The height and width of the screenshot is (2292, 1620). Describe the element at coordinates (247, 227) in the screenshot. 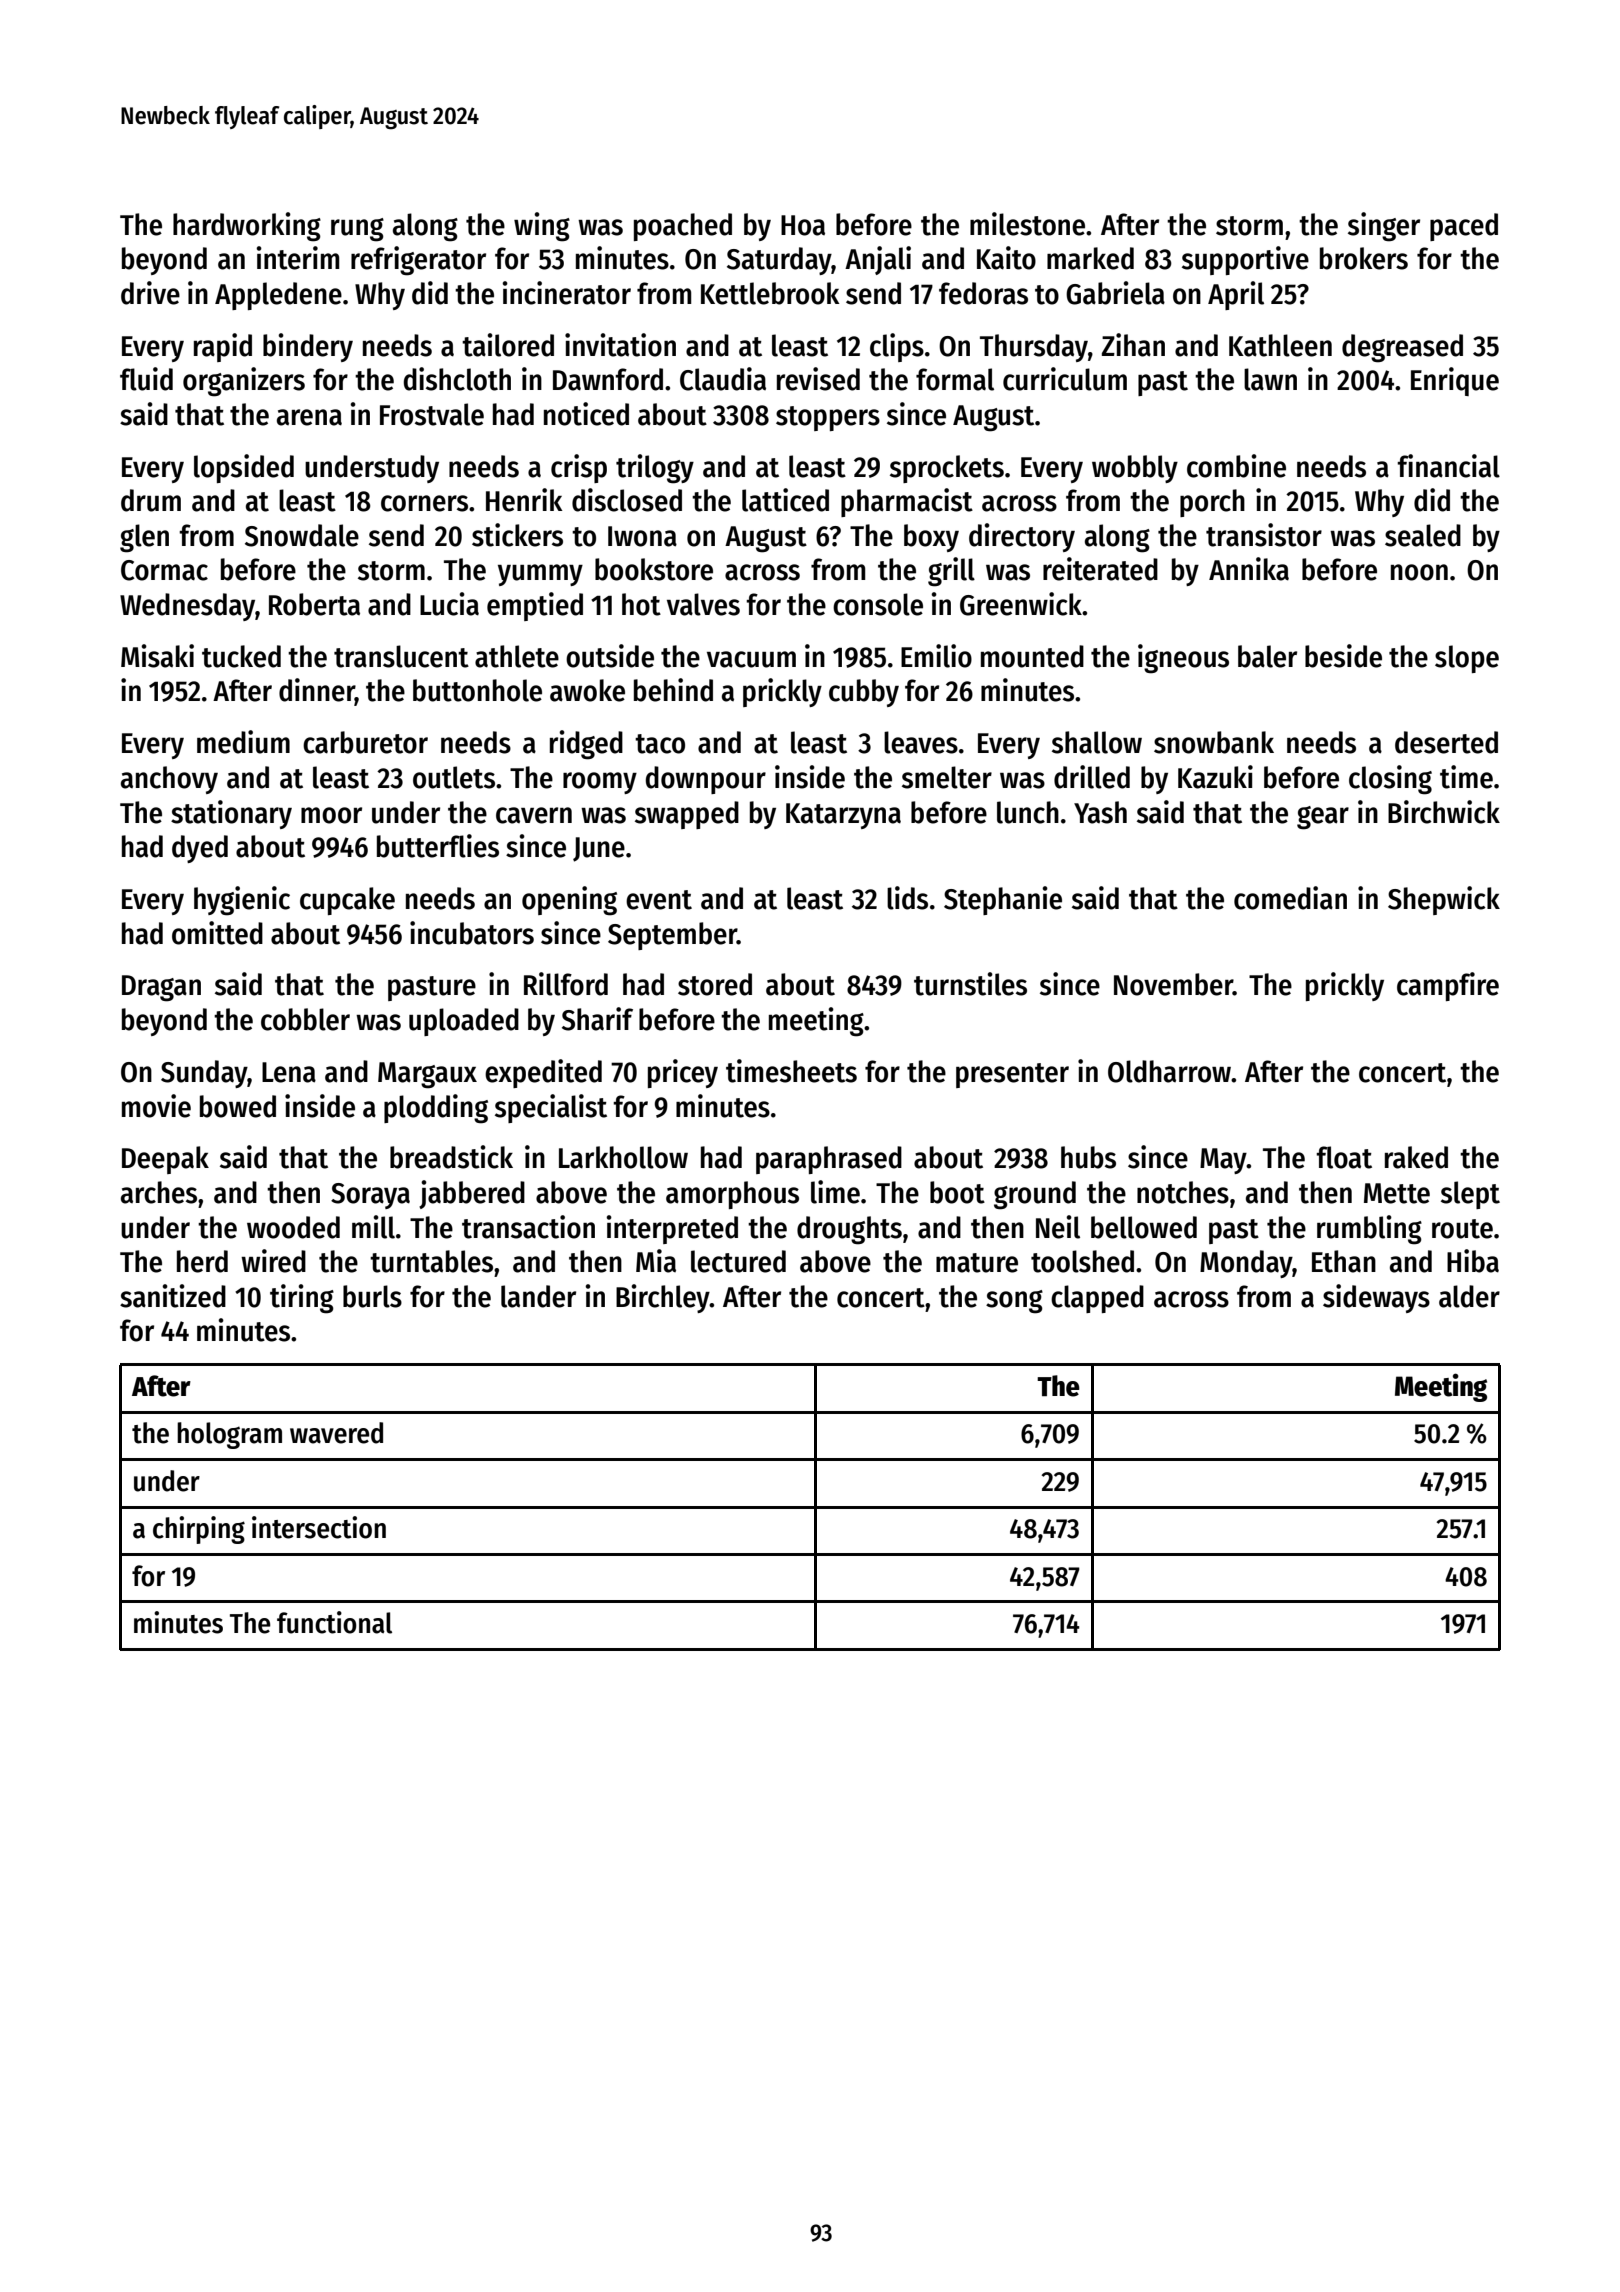

I see `hardworking` at that location.
